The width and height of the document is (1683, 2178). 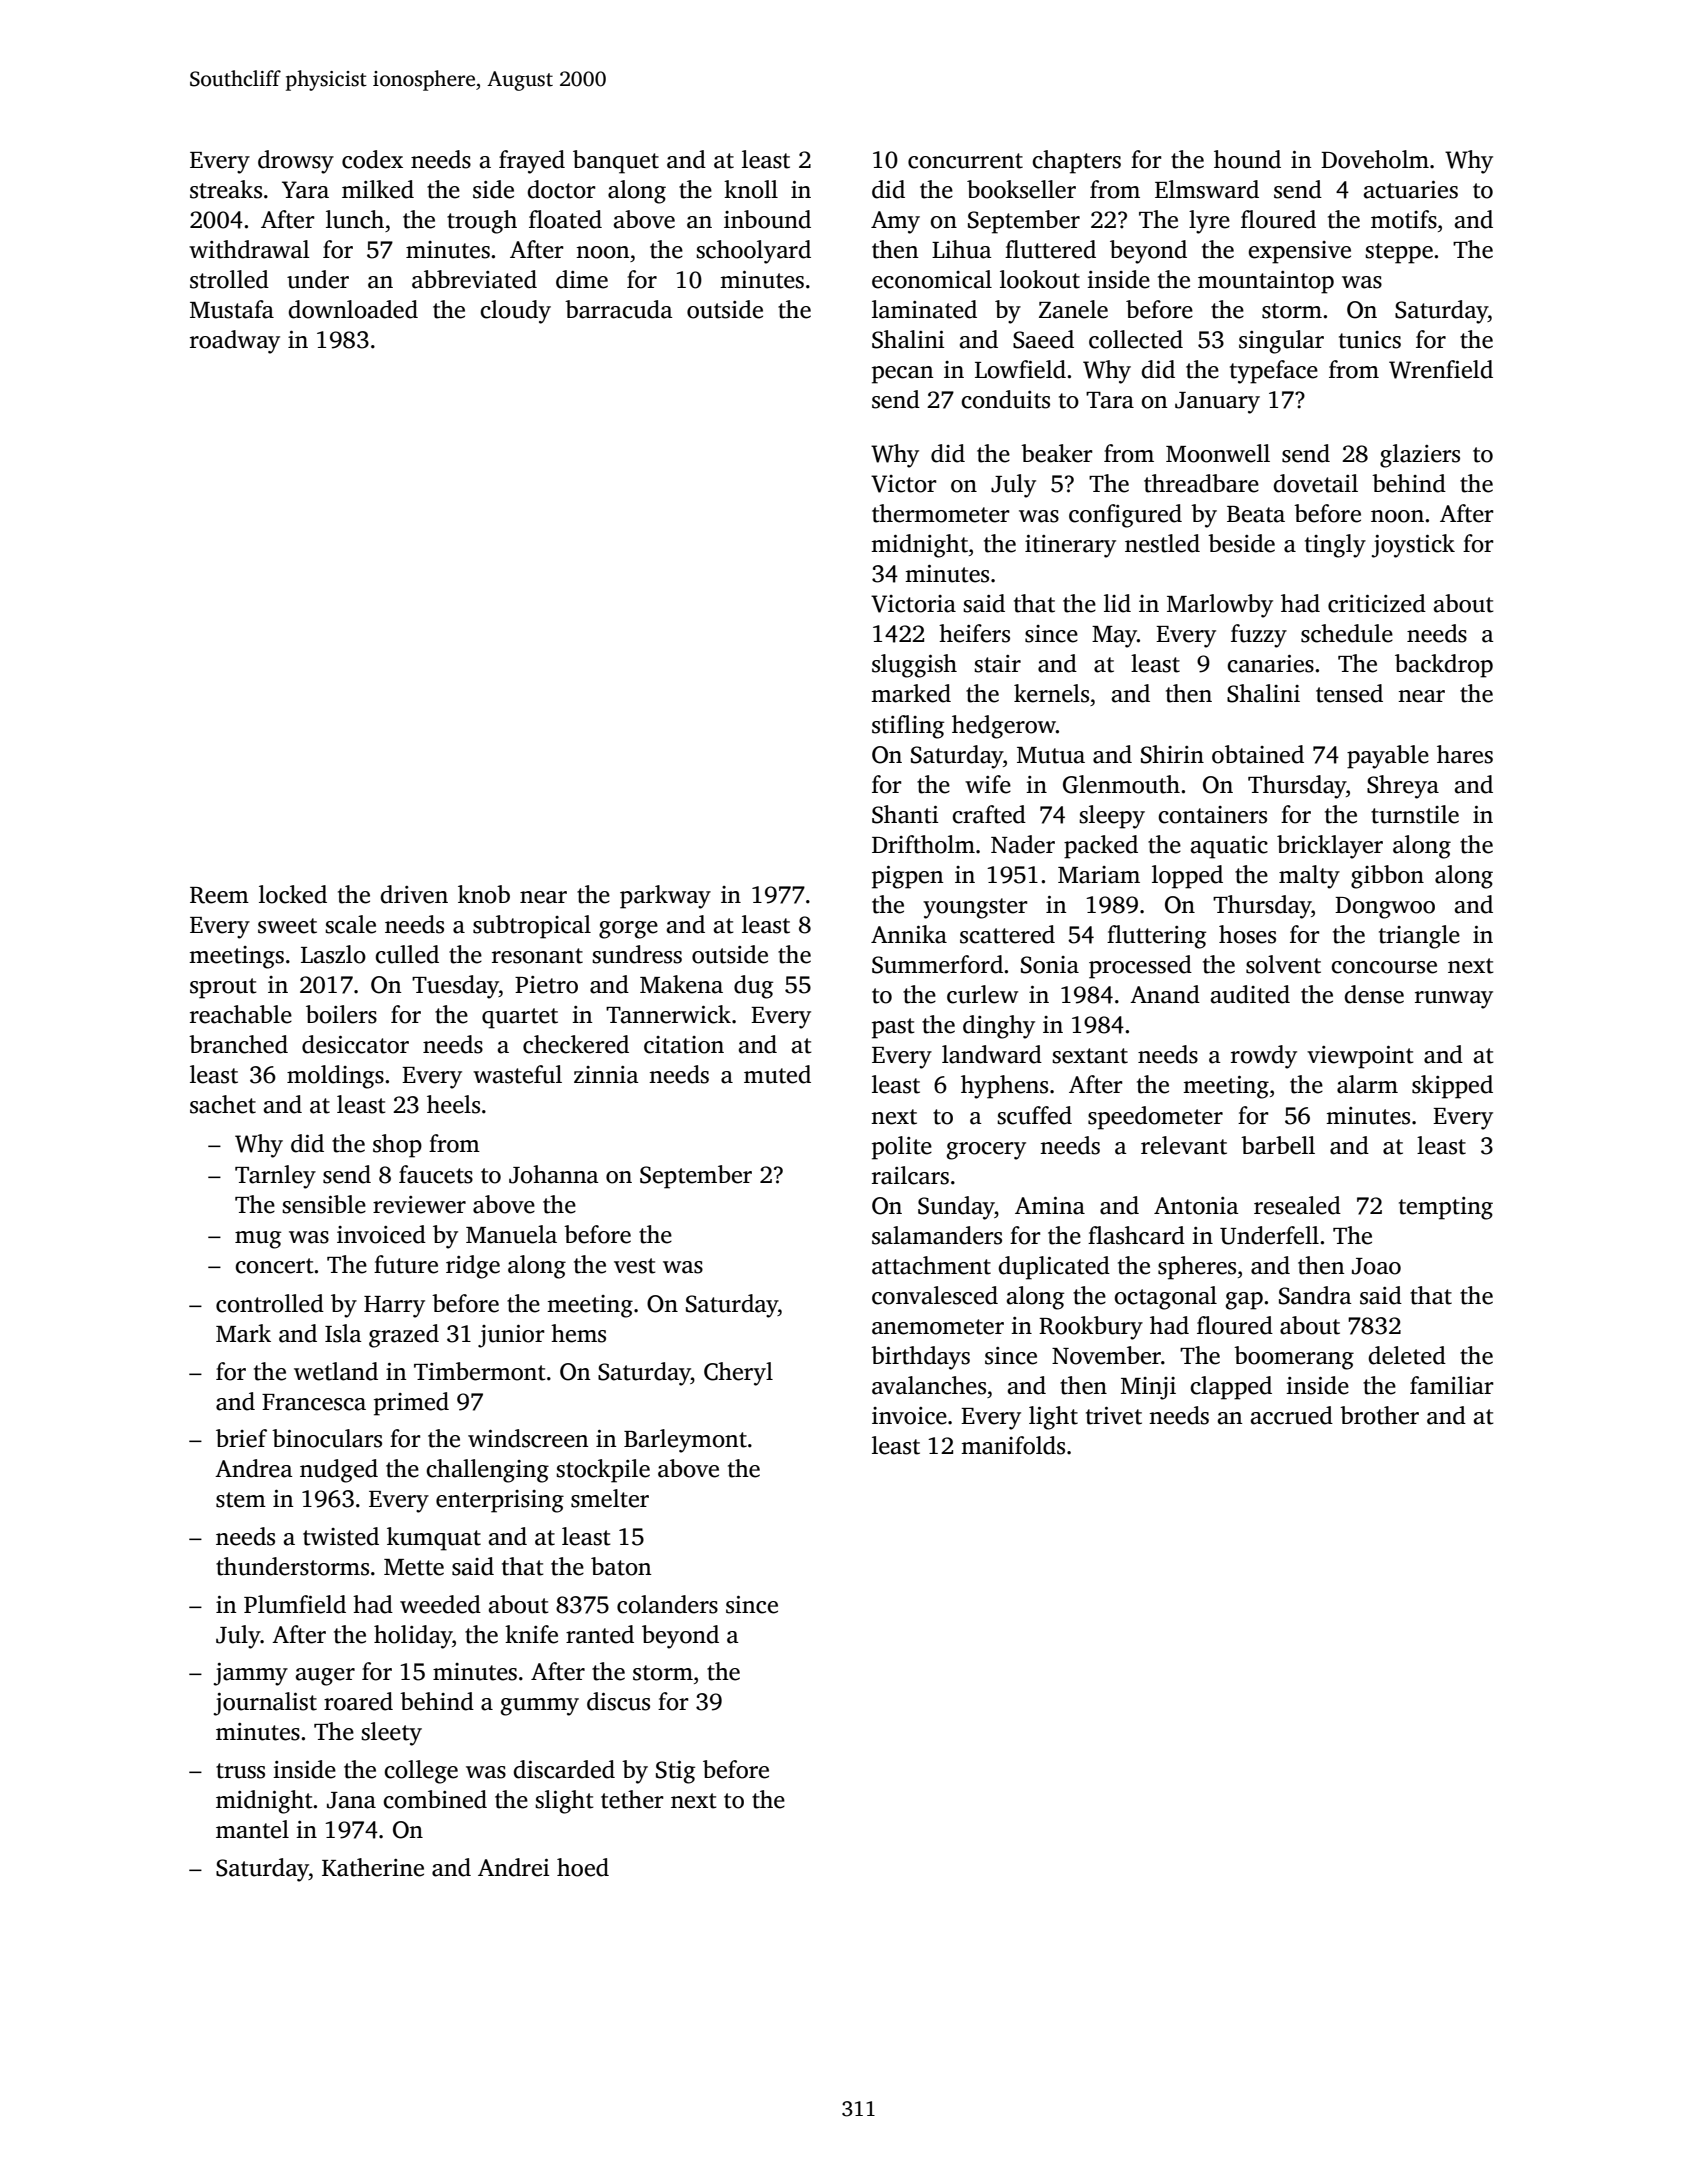 What do you see at coordinates (373, 1867) in the document?
I see `Katherine` at bounding box center [373, 1867].
